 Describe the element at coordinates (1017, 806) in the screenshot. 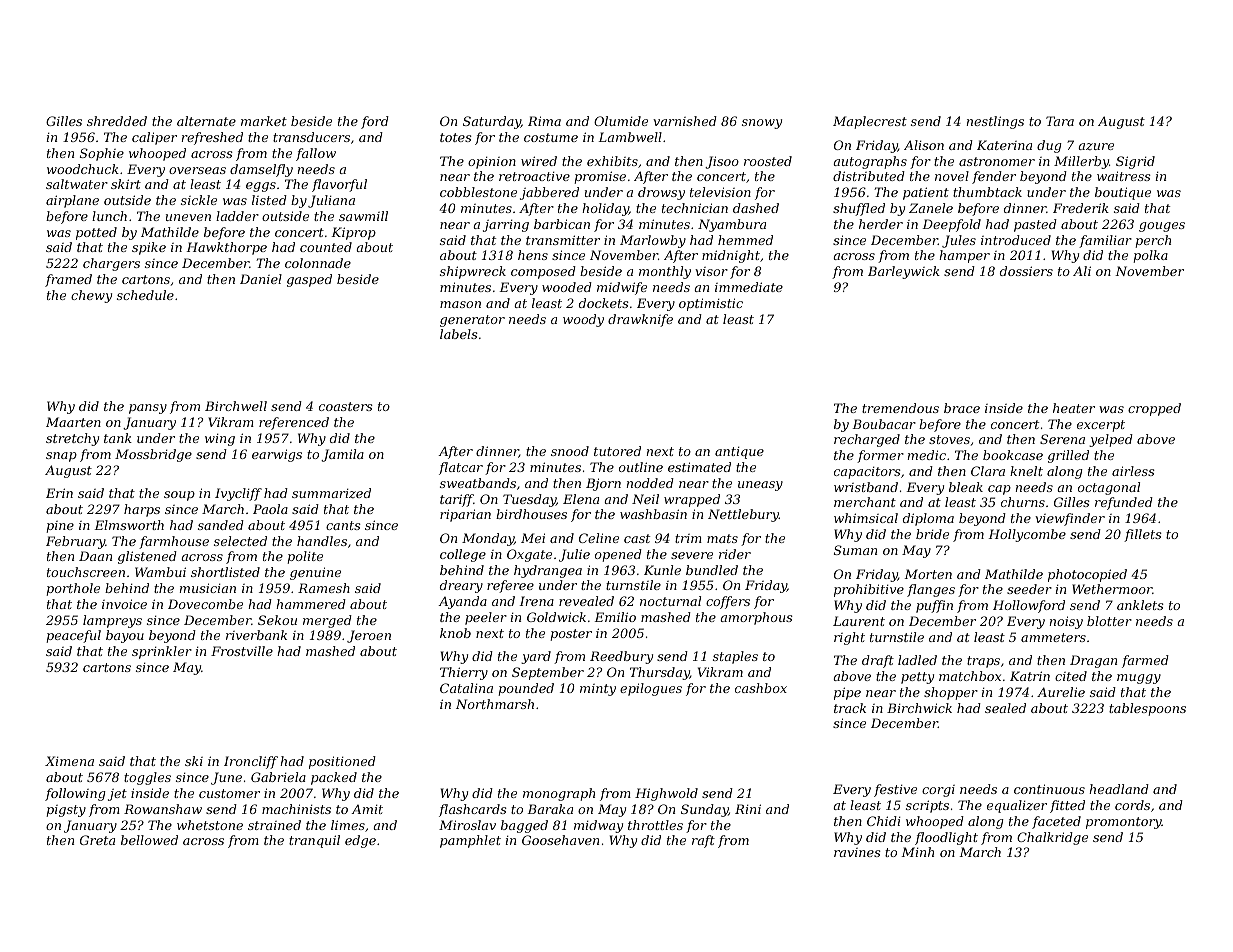

I see `equalizer` at that location.
